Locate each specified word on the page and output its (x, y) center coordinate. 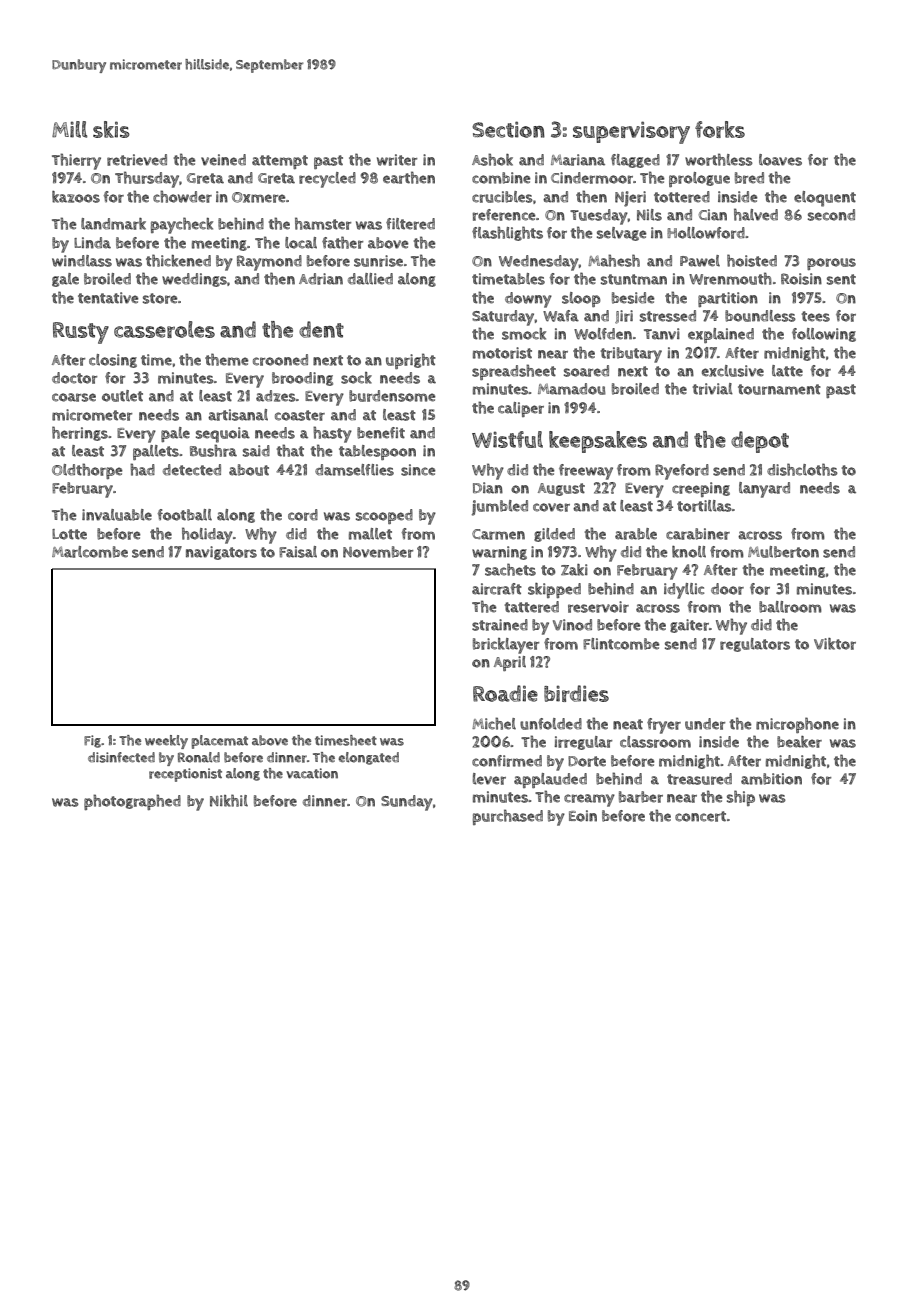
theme (227, 359)
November (378, 552)
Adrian (321, 279)
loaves (780, 160)
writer (397, 160)
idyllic (684, 591)
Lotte (69, 534)
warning (499, 553)
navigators (221, 553)
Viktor (835, 644)
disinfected (121, 757)
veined (223, 160)
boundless (760, 316)
